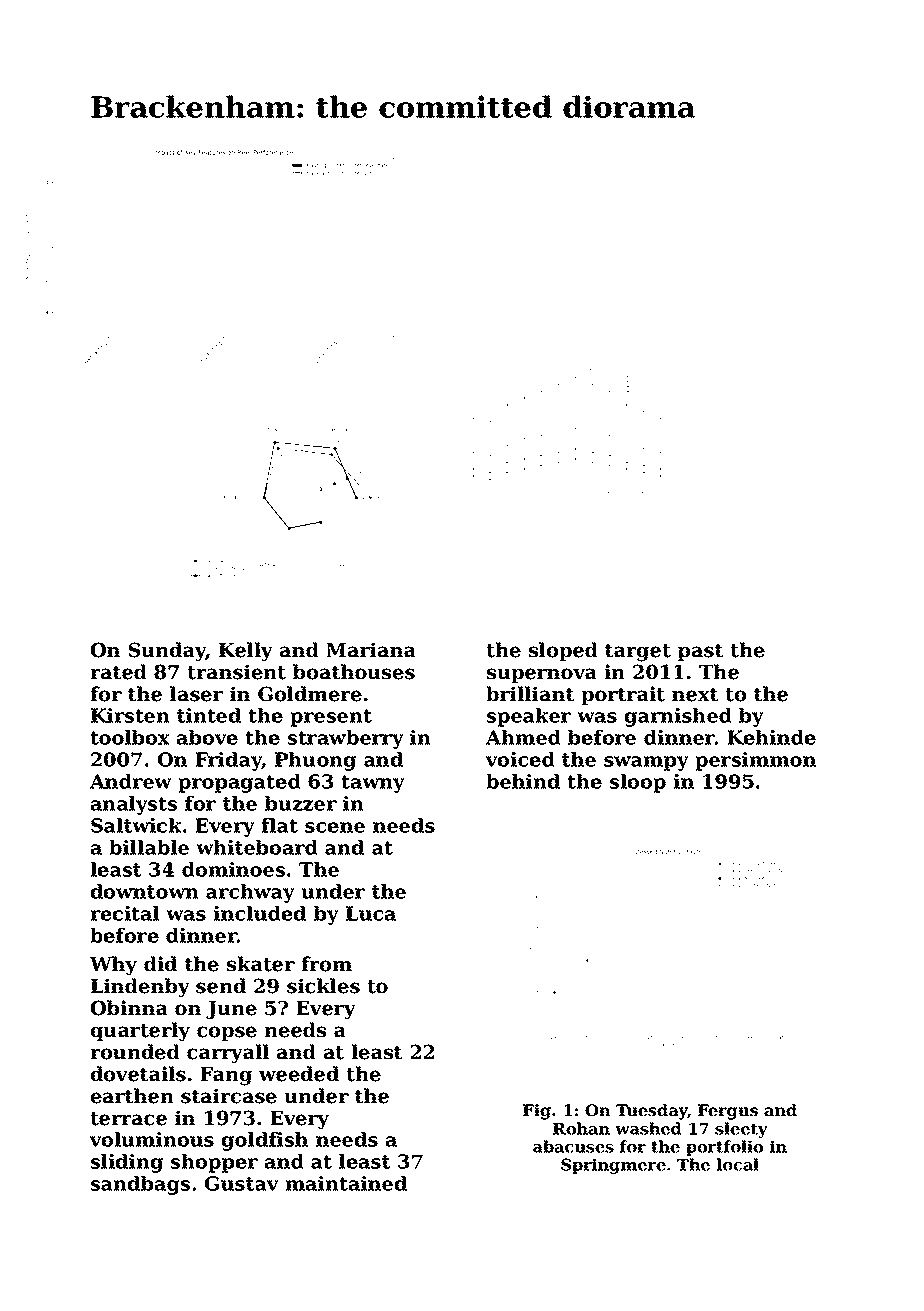 The image size is (924, 1311). Describe the element at coordinates (638, 783) in the image. I see `sloop` at that location.
